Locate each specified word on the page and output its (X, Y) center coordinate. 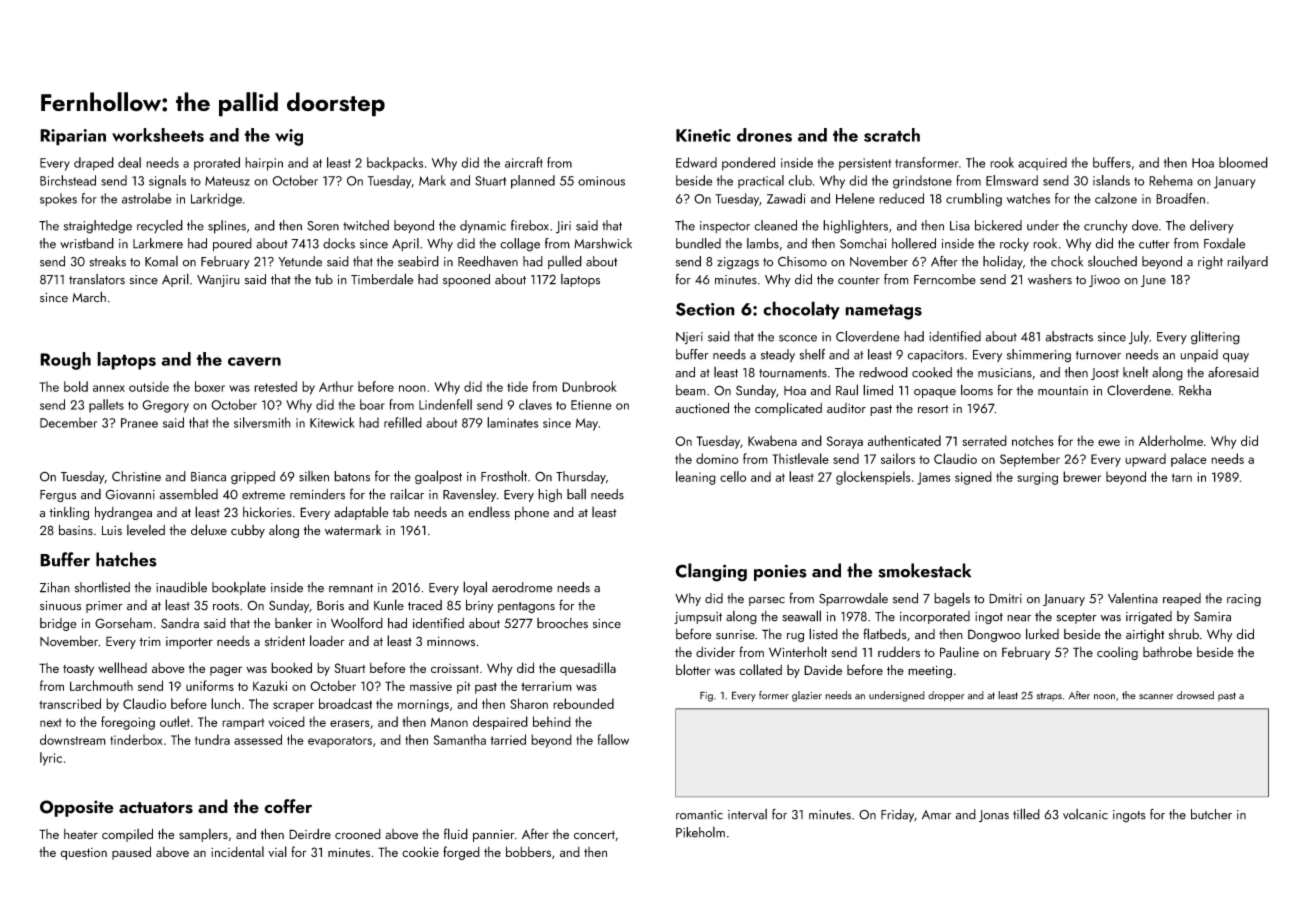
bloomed (1243, 162)
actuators (156, 808)
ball (576, 494)
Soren (323, 226)
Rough (65, 361)
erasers (350, 723)
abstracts (1069, 336)
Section (705, 309)
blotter (693, 669)
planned (533, 182)
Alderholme (1171, 440)
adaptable (361, 513)
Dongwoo (994, 635)
